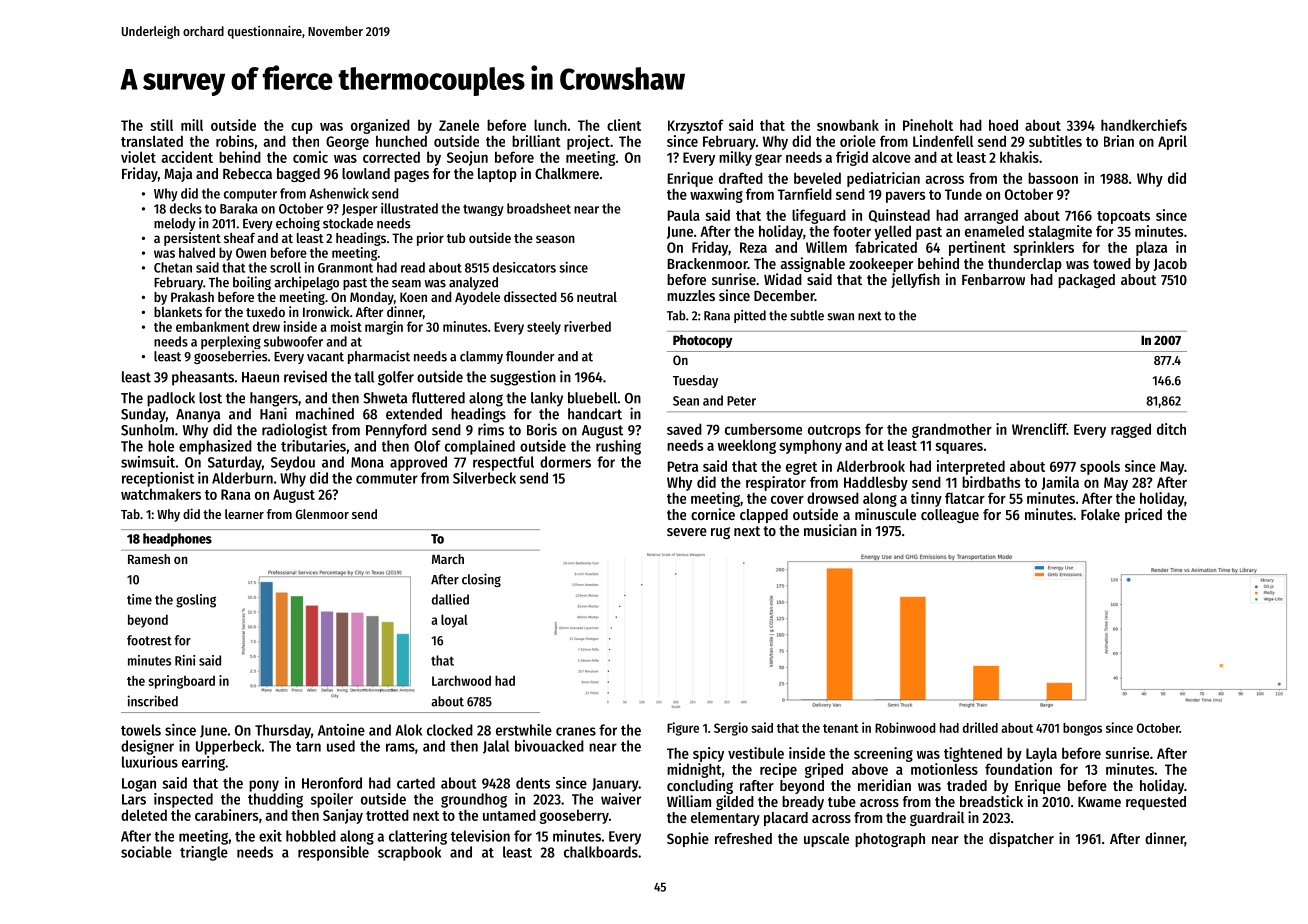  I want to click on echoing, so click(298, 224).
